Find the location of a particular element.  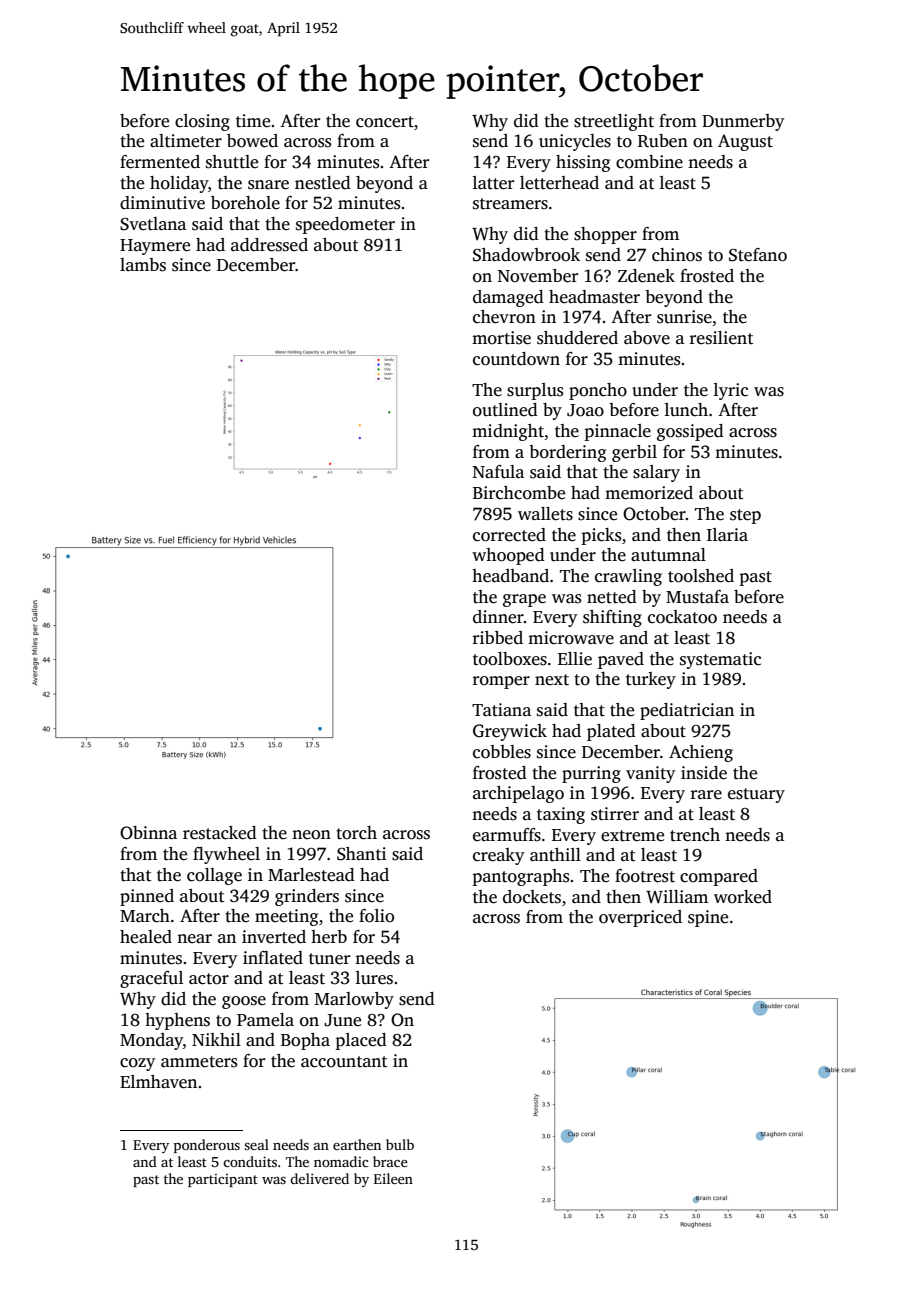

estuary is located at coordinates (756, 795).
